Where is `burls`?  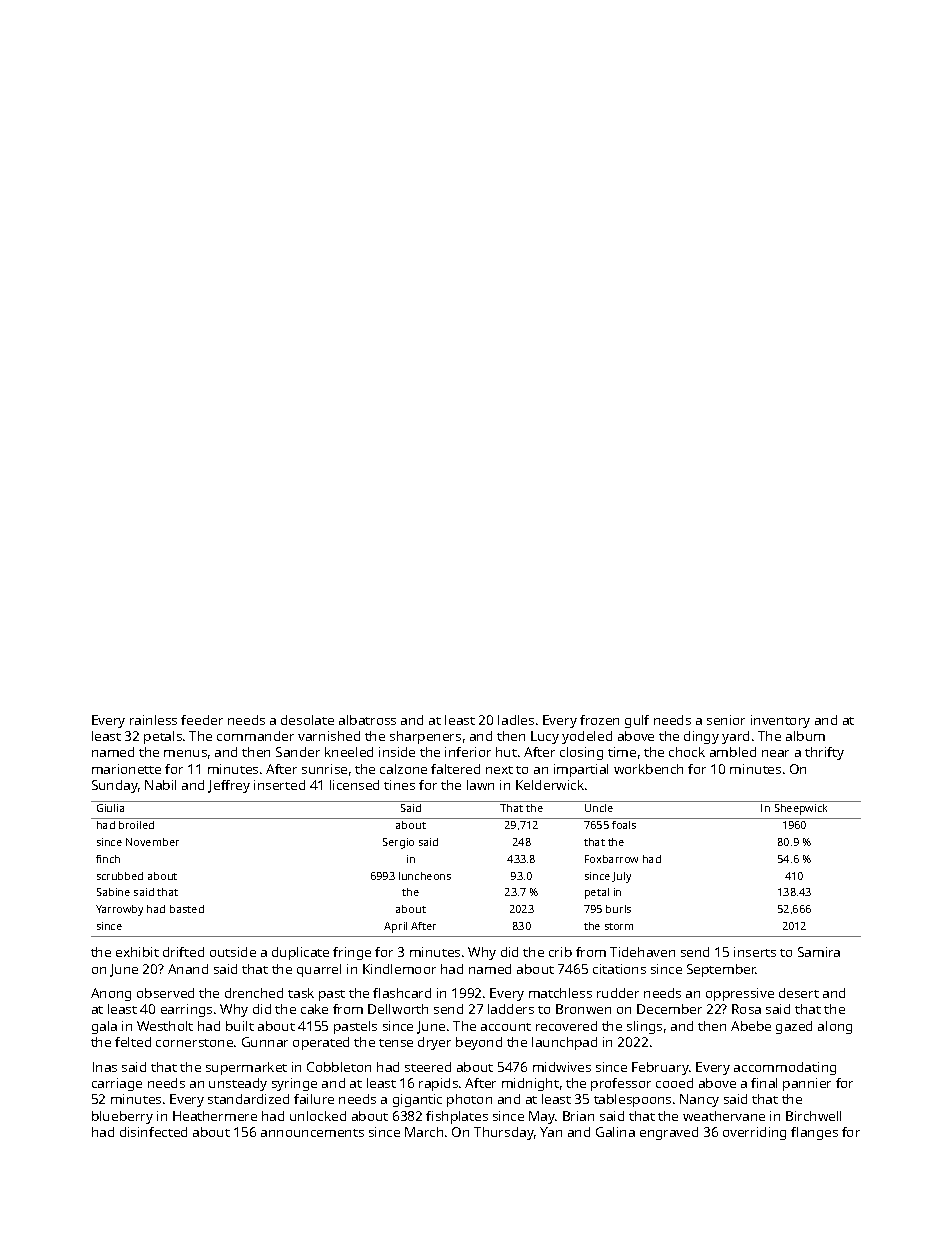
burls is located at coordinates (618, 909).
